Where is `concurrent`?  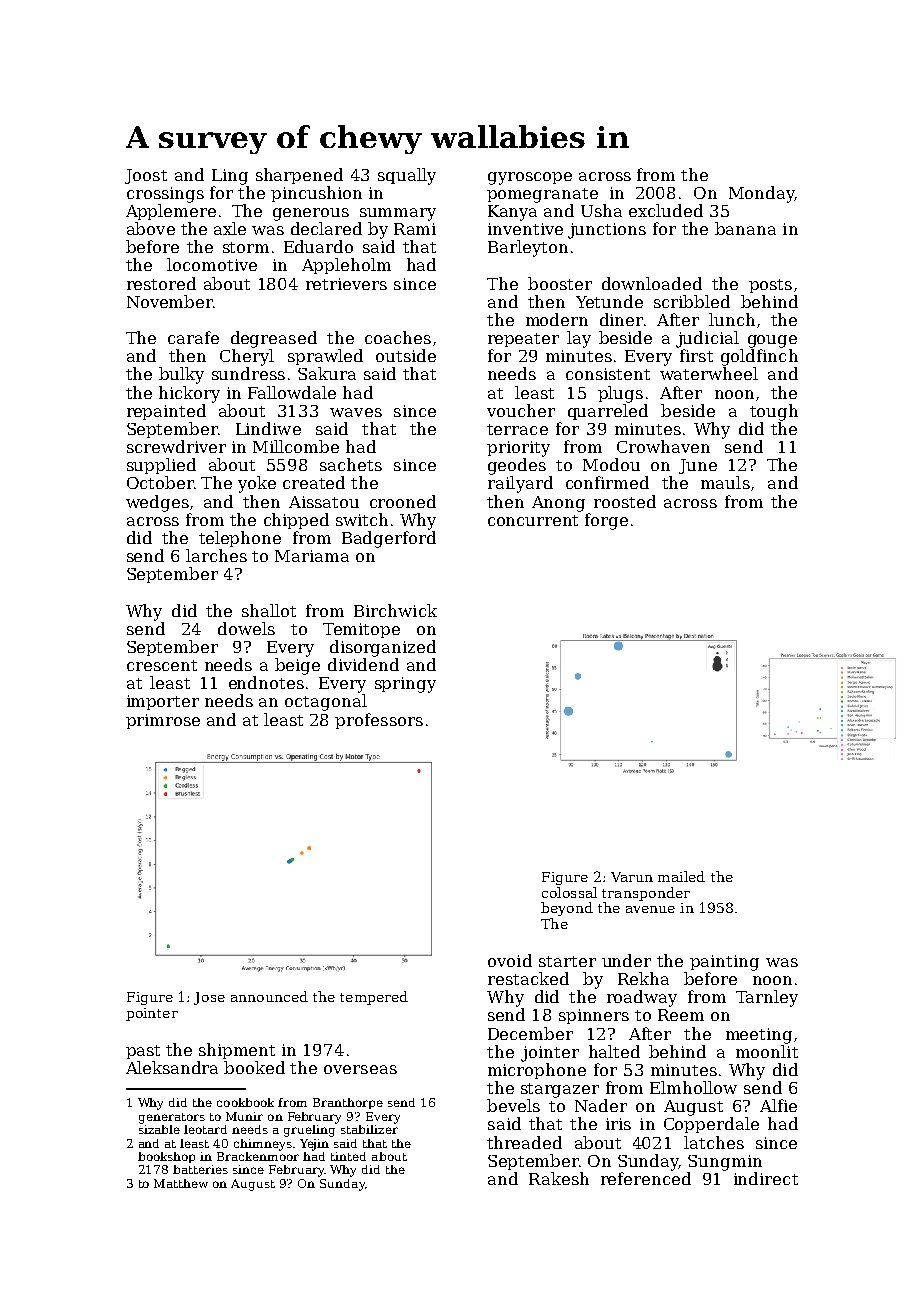 concurrent is located at coordinates (533, 520).
